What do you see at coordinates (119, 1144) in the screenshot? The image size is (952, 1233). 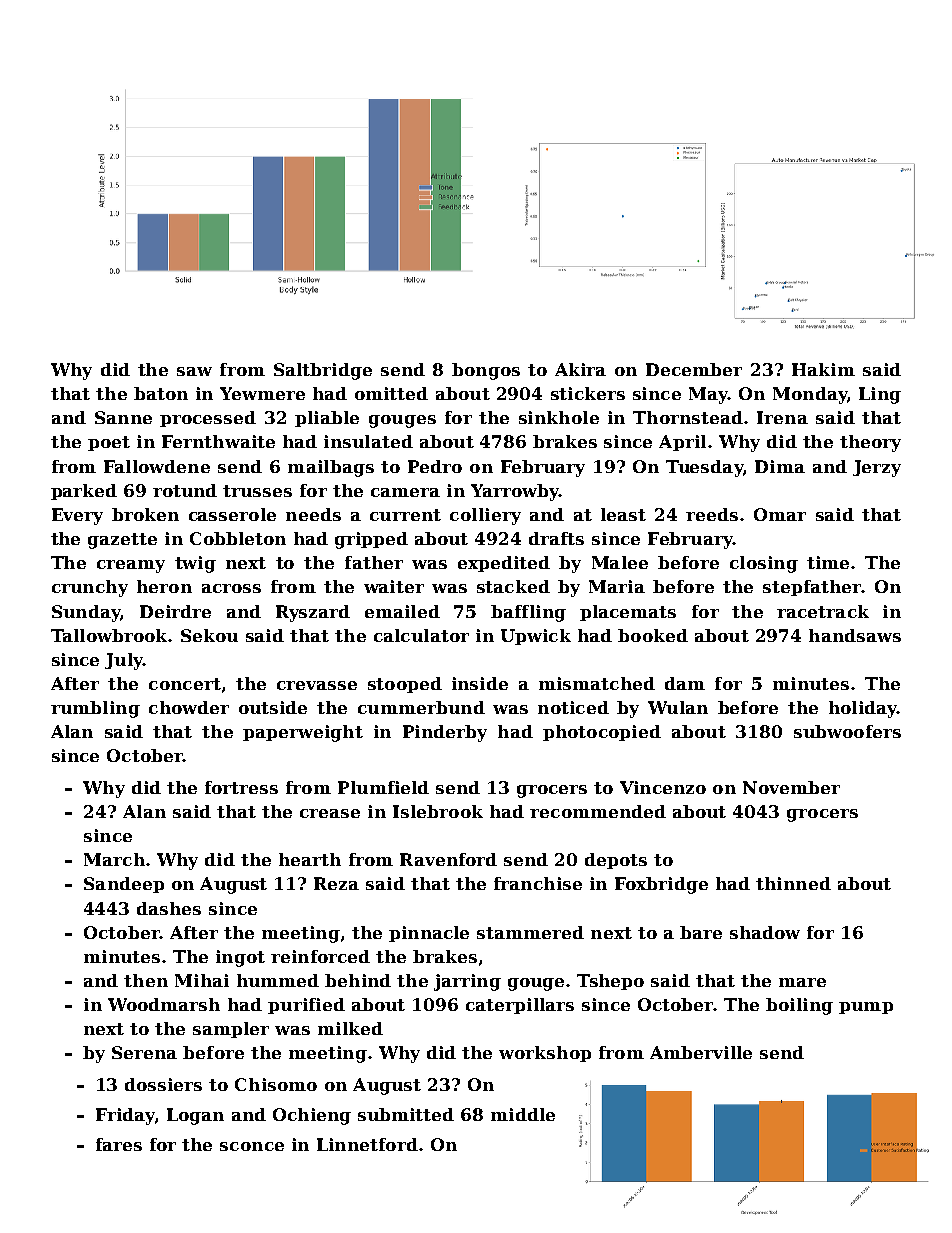 I see `fares` at bounding box center [119, 1144].
